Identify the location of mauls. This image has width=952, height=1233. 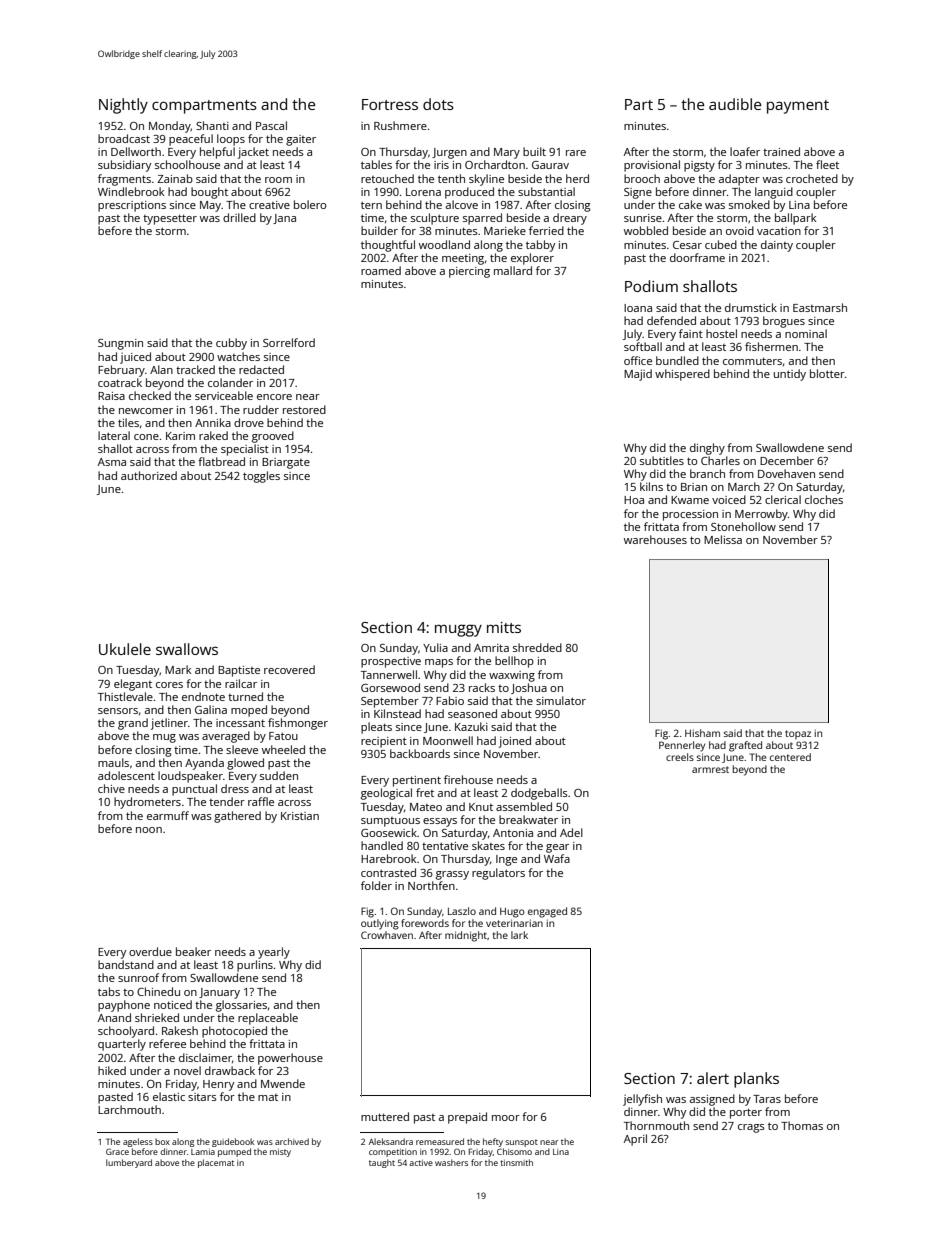
(113, 762).
